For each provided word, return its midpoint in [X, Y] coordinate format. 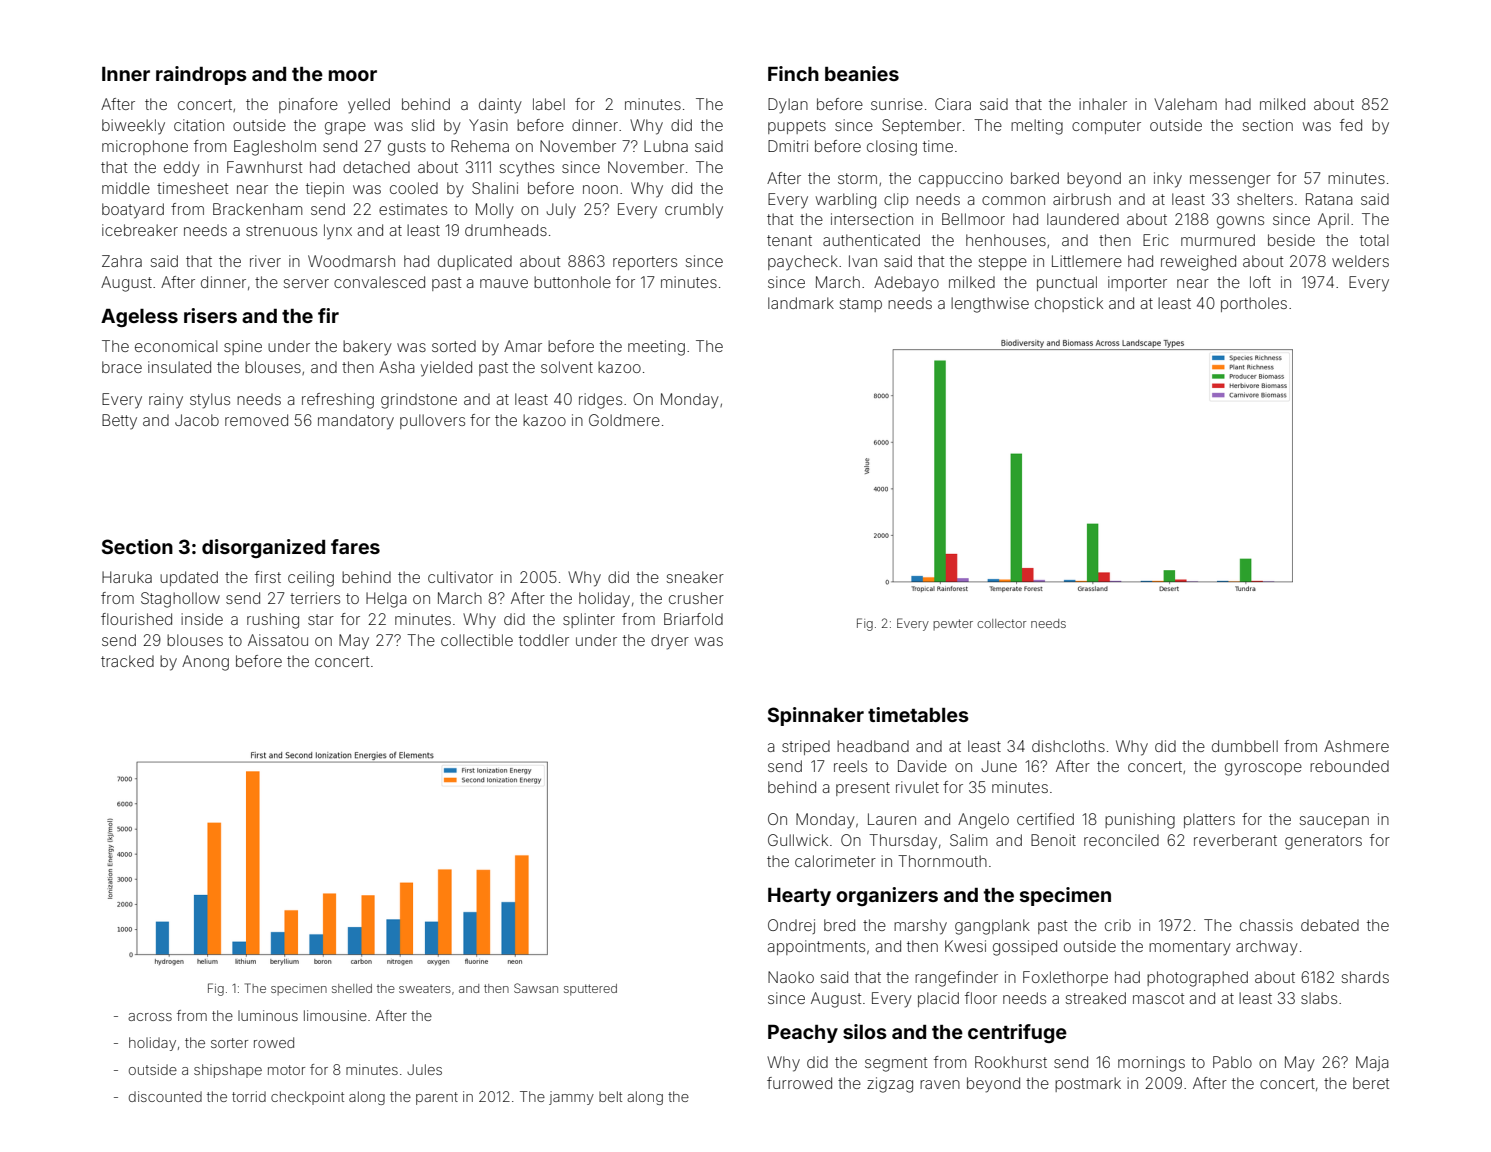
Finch [793, 73]
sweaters [425, 989]
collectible [477, 640]
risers [210, 315]
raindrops [201, 75]
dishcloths [1068, 746]
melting [1037, 127]
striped [806, 747]
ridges [600, 401]
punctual [1067, 283]
